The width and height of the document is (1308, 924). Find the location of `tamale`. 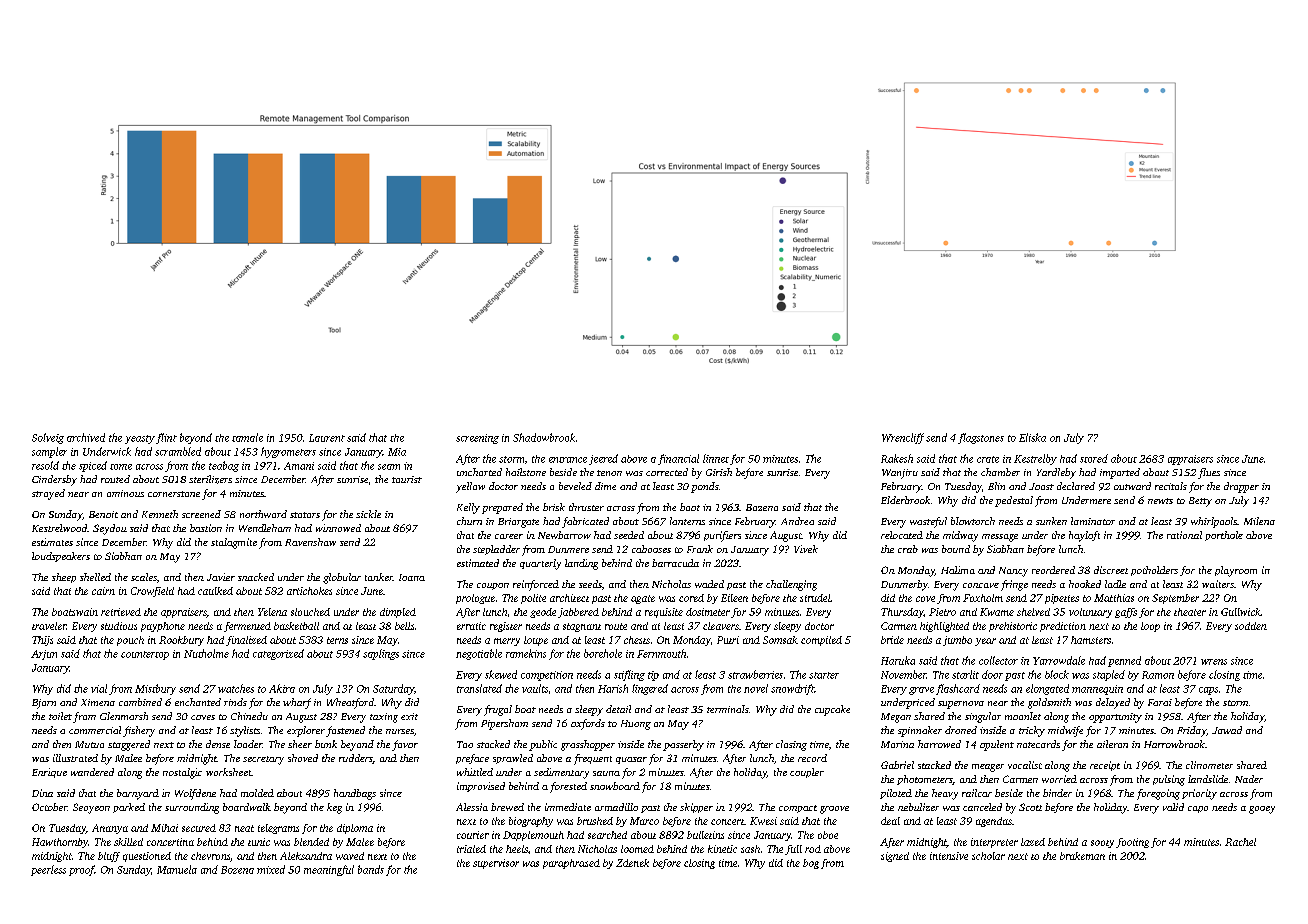

tamale is located at coordinates (247, 437).
